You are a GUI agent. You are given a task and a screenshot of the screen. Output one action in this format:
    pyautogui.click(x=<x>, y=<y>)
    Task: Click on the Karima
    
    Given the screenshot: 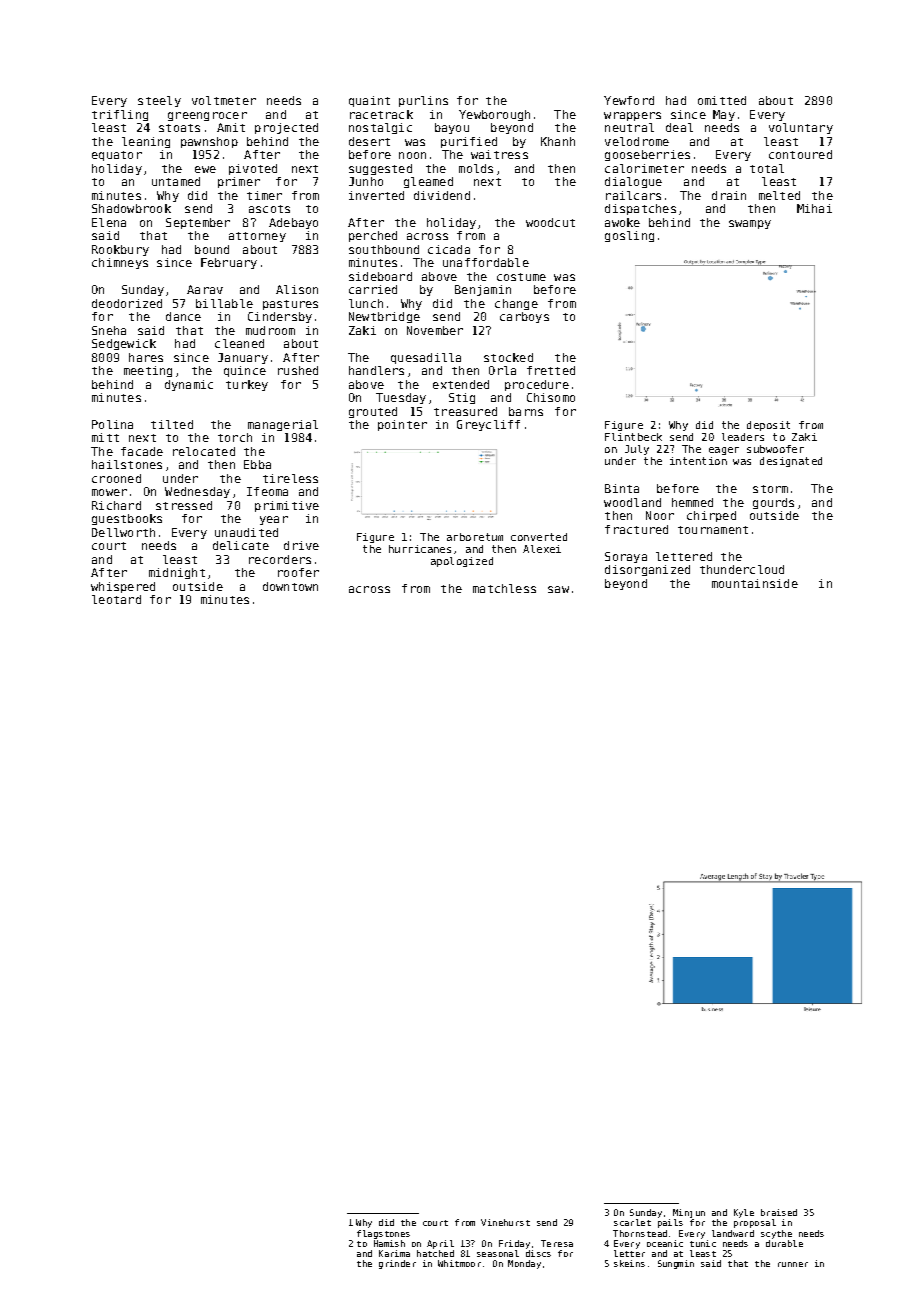 What is the action you would take?
    pyautogui.click(x=394, y=1253)
